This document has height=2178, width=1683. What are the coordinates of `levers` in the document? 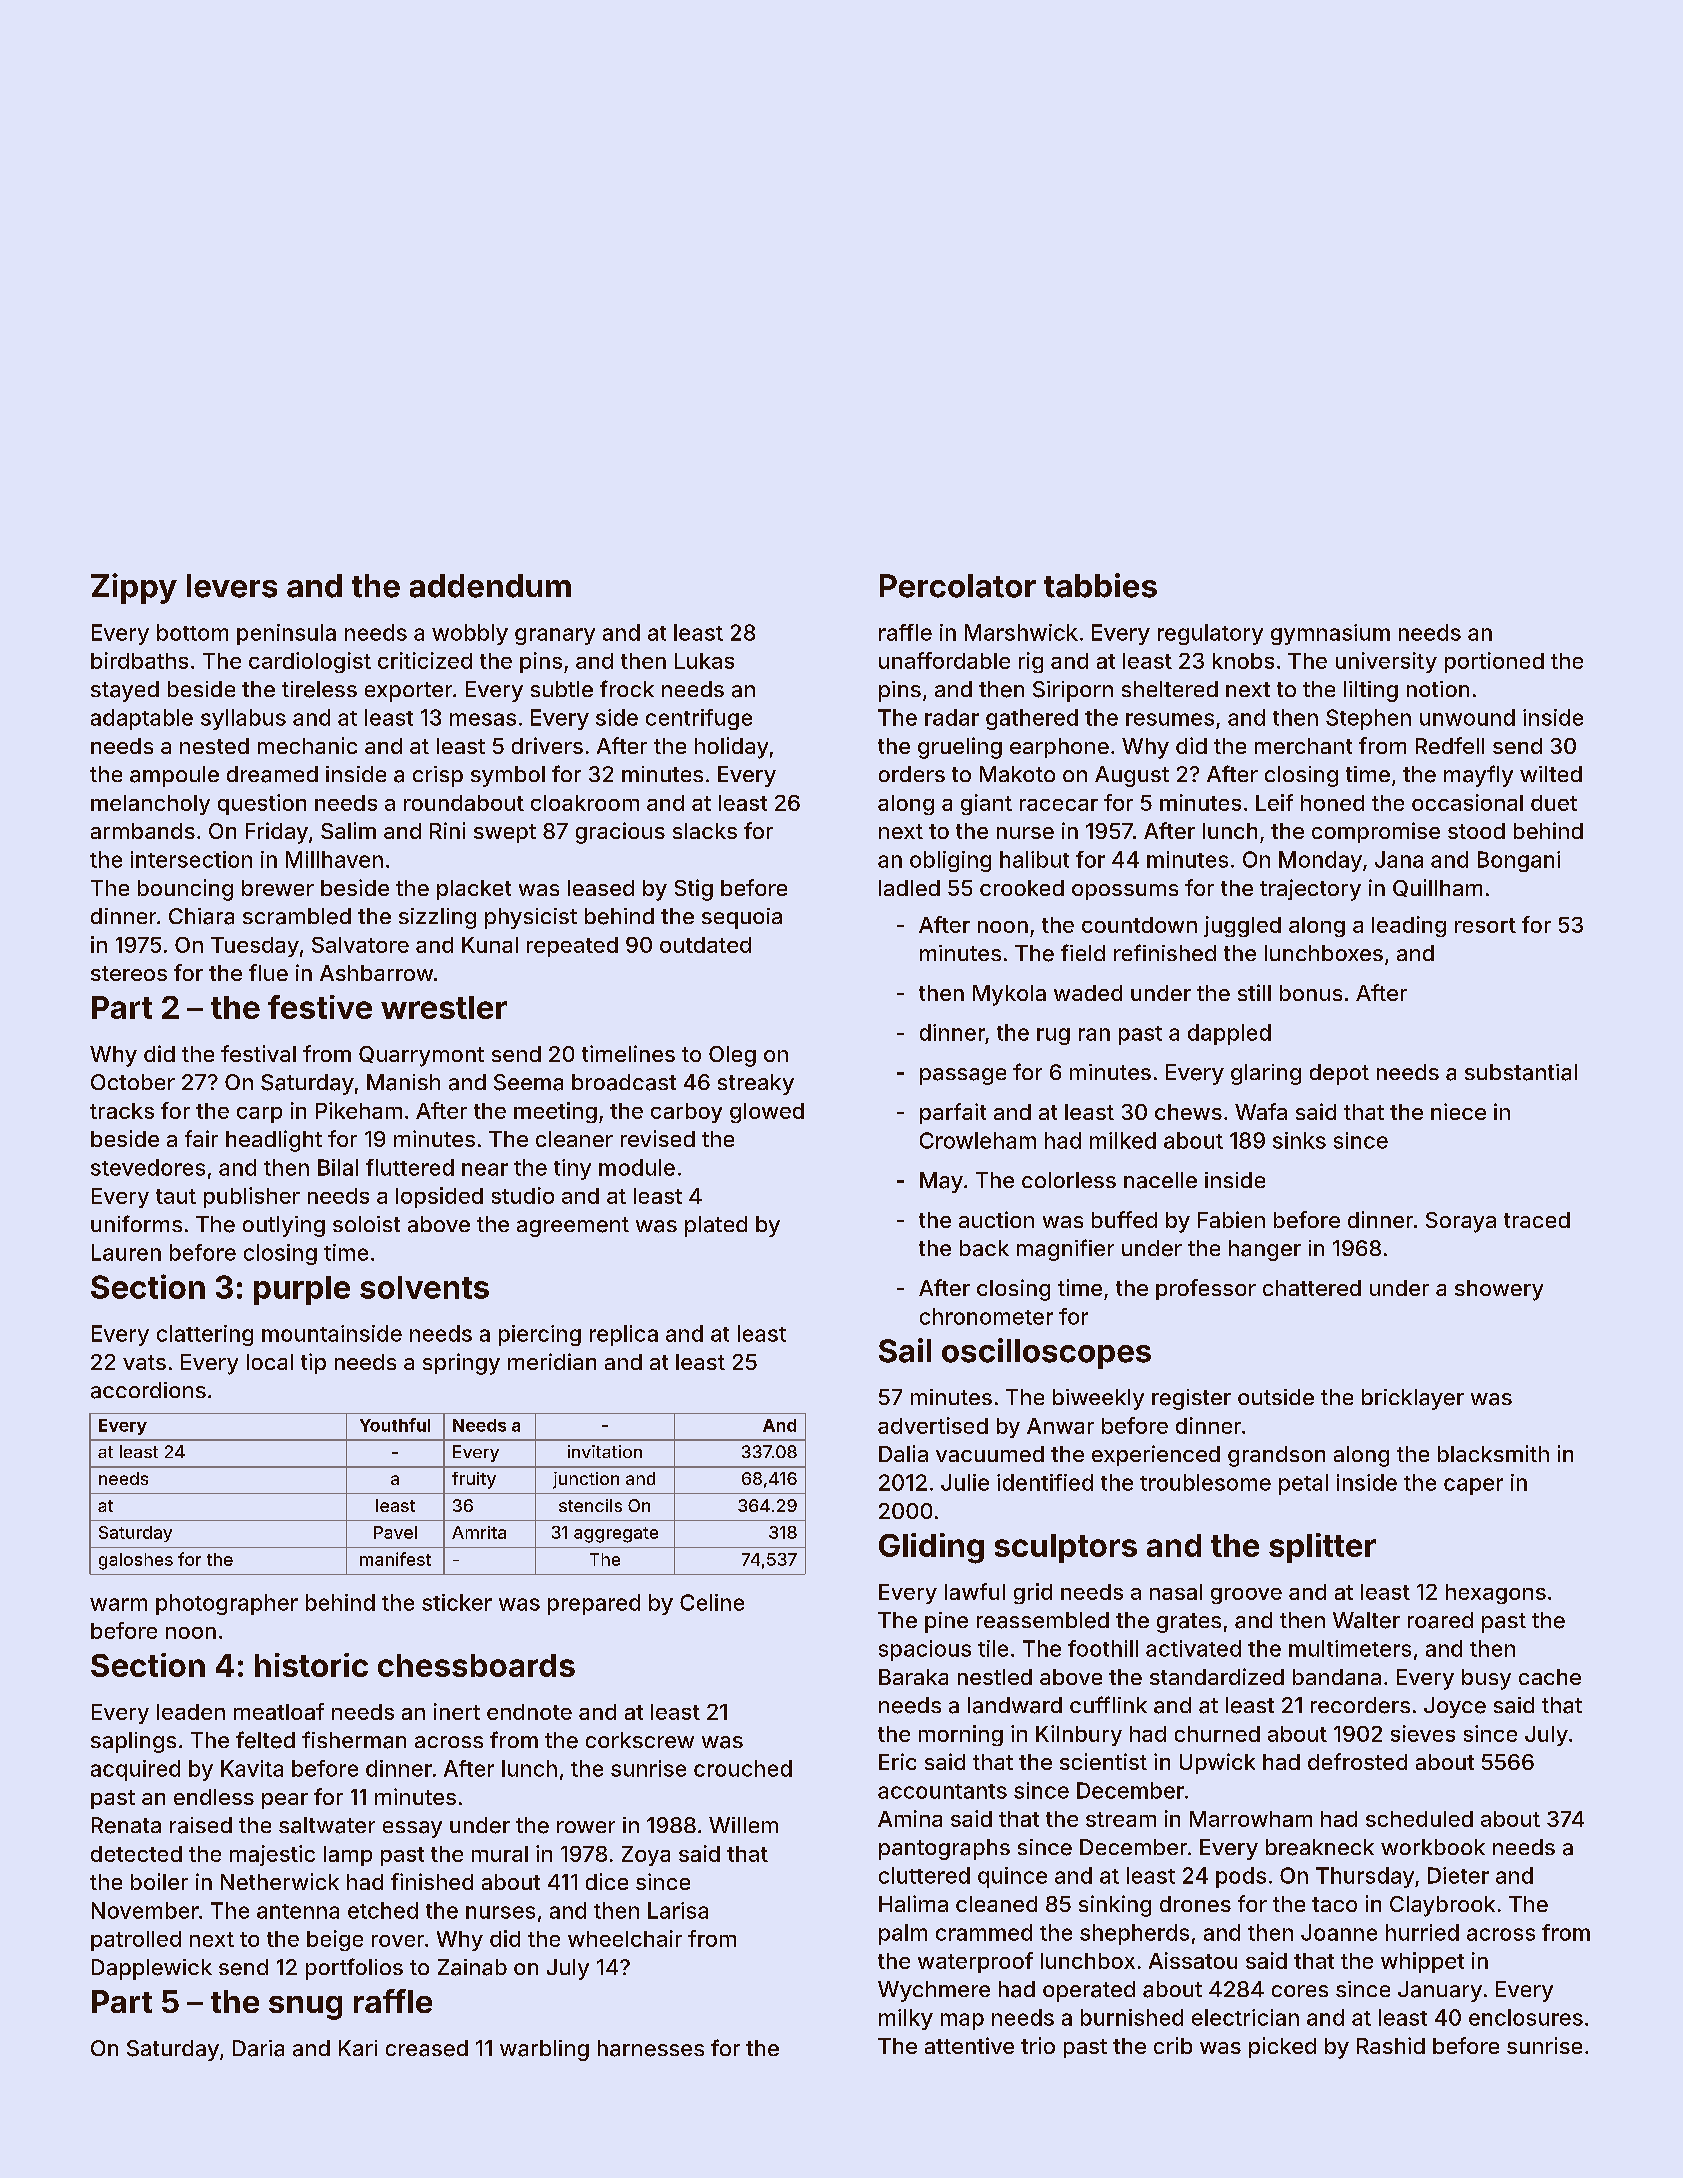 It's located at (232, 586).
